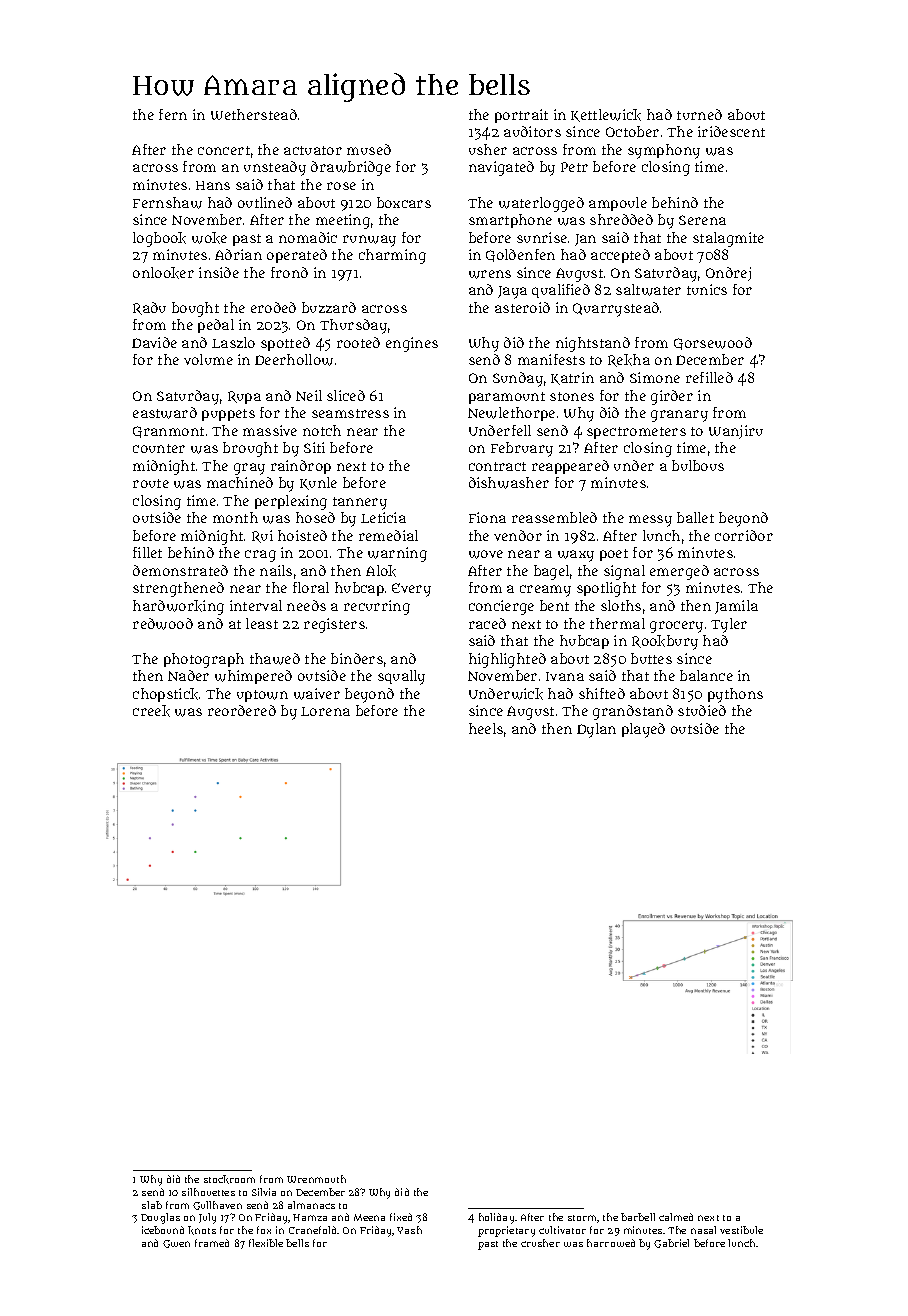  Describe the element at coordinates (486, 728) in the page. I see `heels` at that location.
